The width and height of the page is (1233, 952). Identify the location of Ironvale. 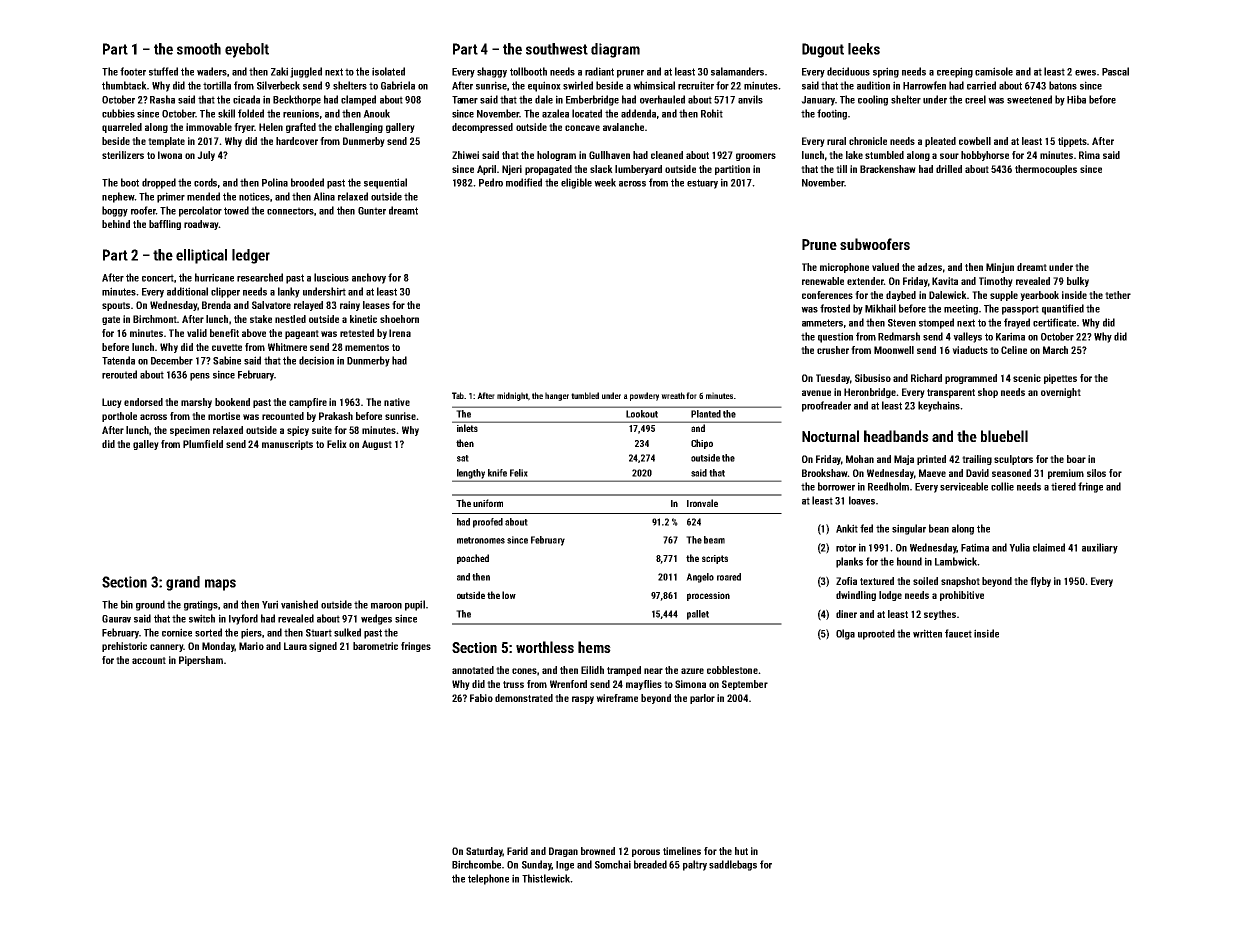
(702, 503).
